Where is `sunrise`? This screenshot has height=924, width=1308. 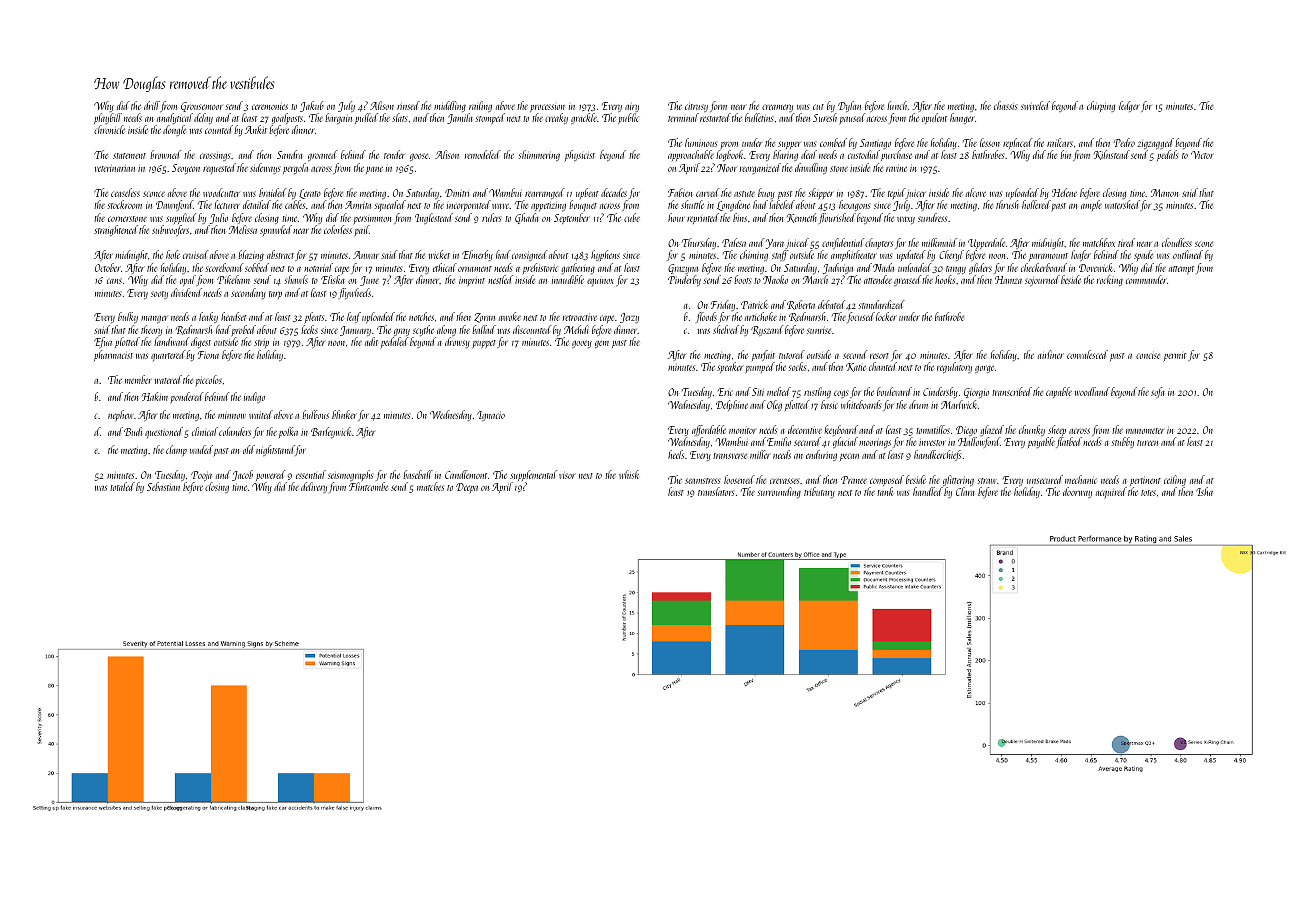 sunrise is located at coordinates (819, 331).
